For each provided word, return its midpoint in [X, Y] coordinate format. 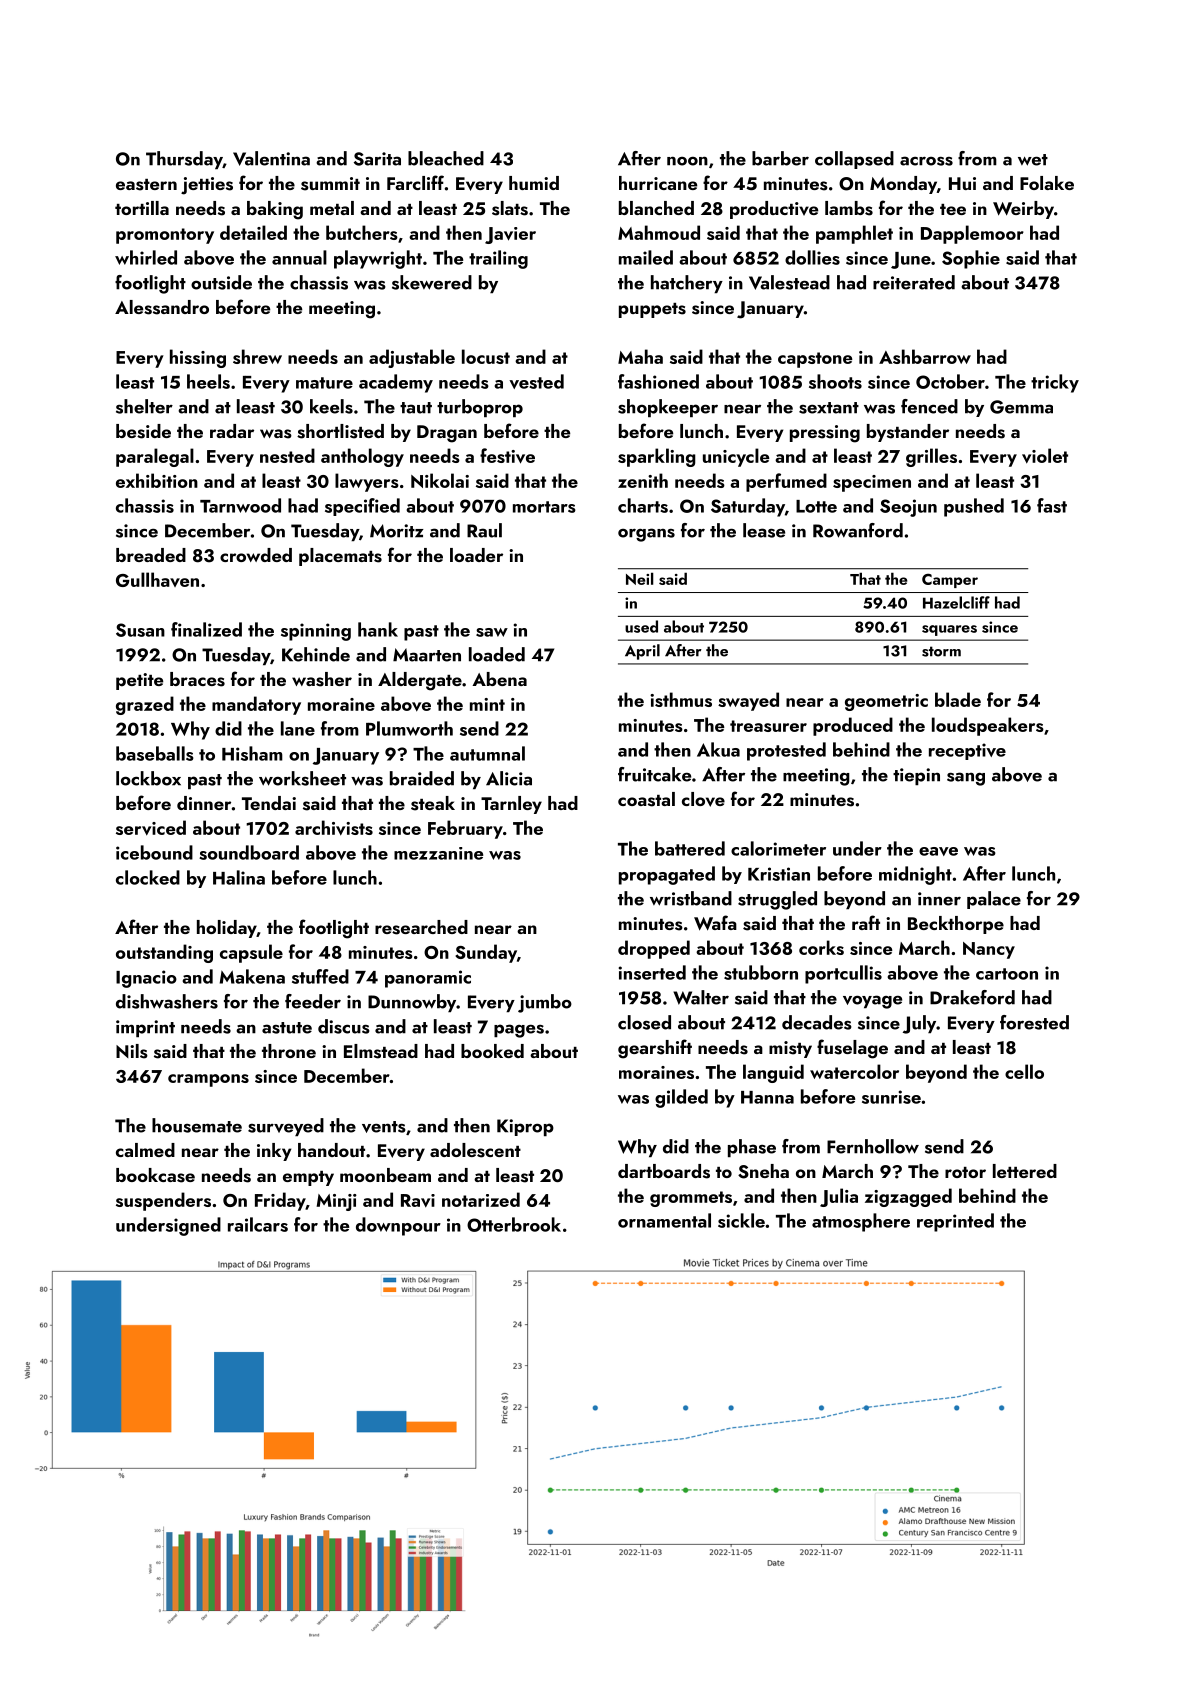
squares [949, 630]
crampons [208, 1080]
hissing [198, 358]
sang [966, 779]
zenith [643, 480]
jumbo [545, 1003]
